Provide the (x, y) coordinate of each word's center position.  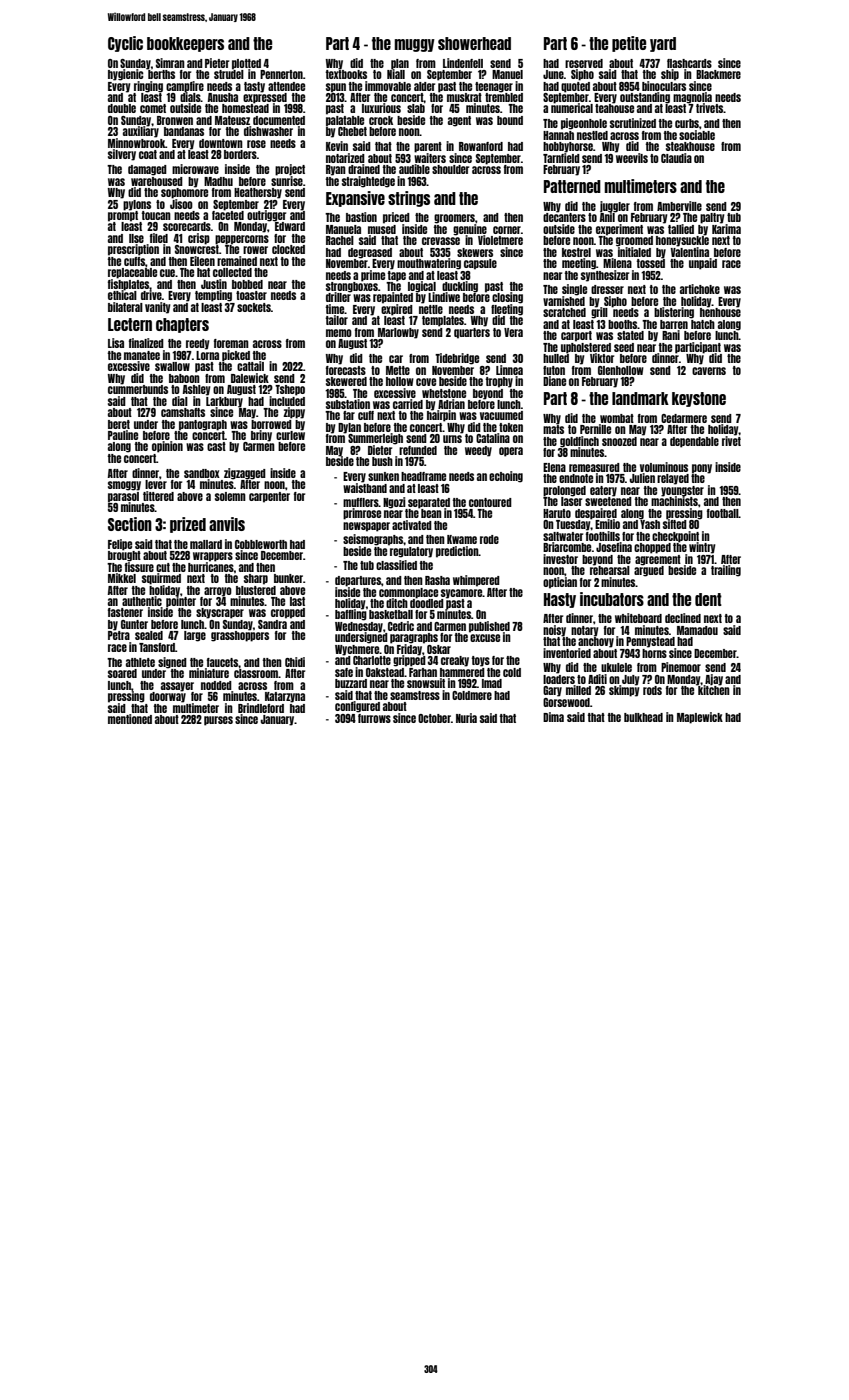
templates (443, 321)
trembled (504, 97)
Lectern (130, 324)
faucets (222, 662)
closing (507, 298)
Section (130, 524)
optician (560, 583)
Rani (671, 335)
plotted (246, 64)
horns (654, 653)
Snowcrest (197, 249)
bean (431, 513)
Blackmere (718, 74)
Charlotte (372, 660)
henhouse (720, 312)
